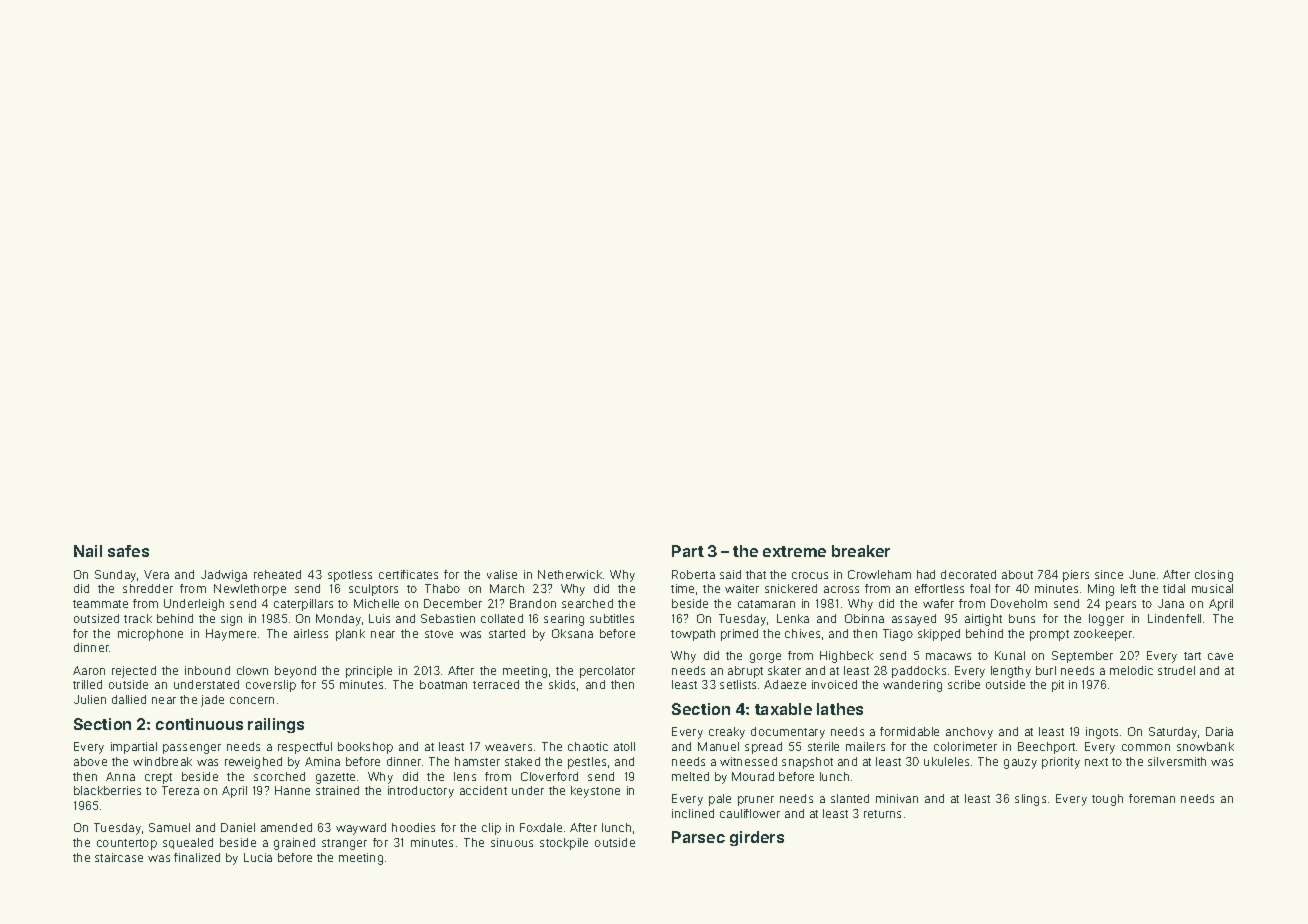 This document has height=924, width=1308. Describe the element at coordinates (738, 684) in the document. I see `setlists` at that location.
